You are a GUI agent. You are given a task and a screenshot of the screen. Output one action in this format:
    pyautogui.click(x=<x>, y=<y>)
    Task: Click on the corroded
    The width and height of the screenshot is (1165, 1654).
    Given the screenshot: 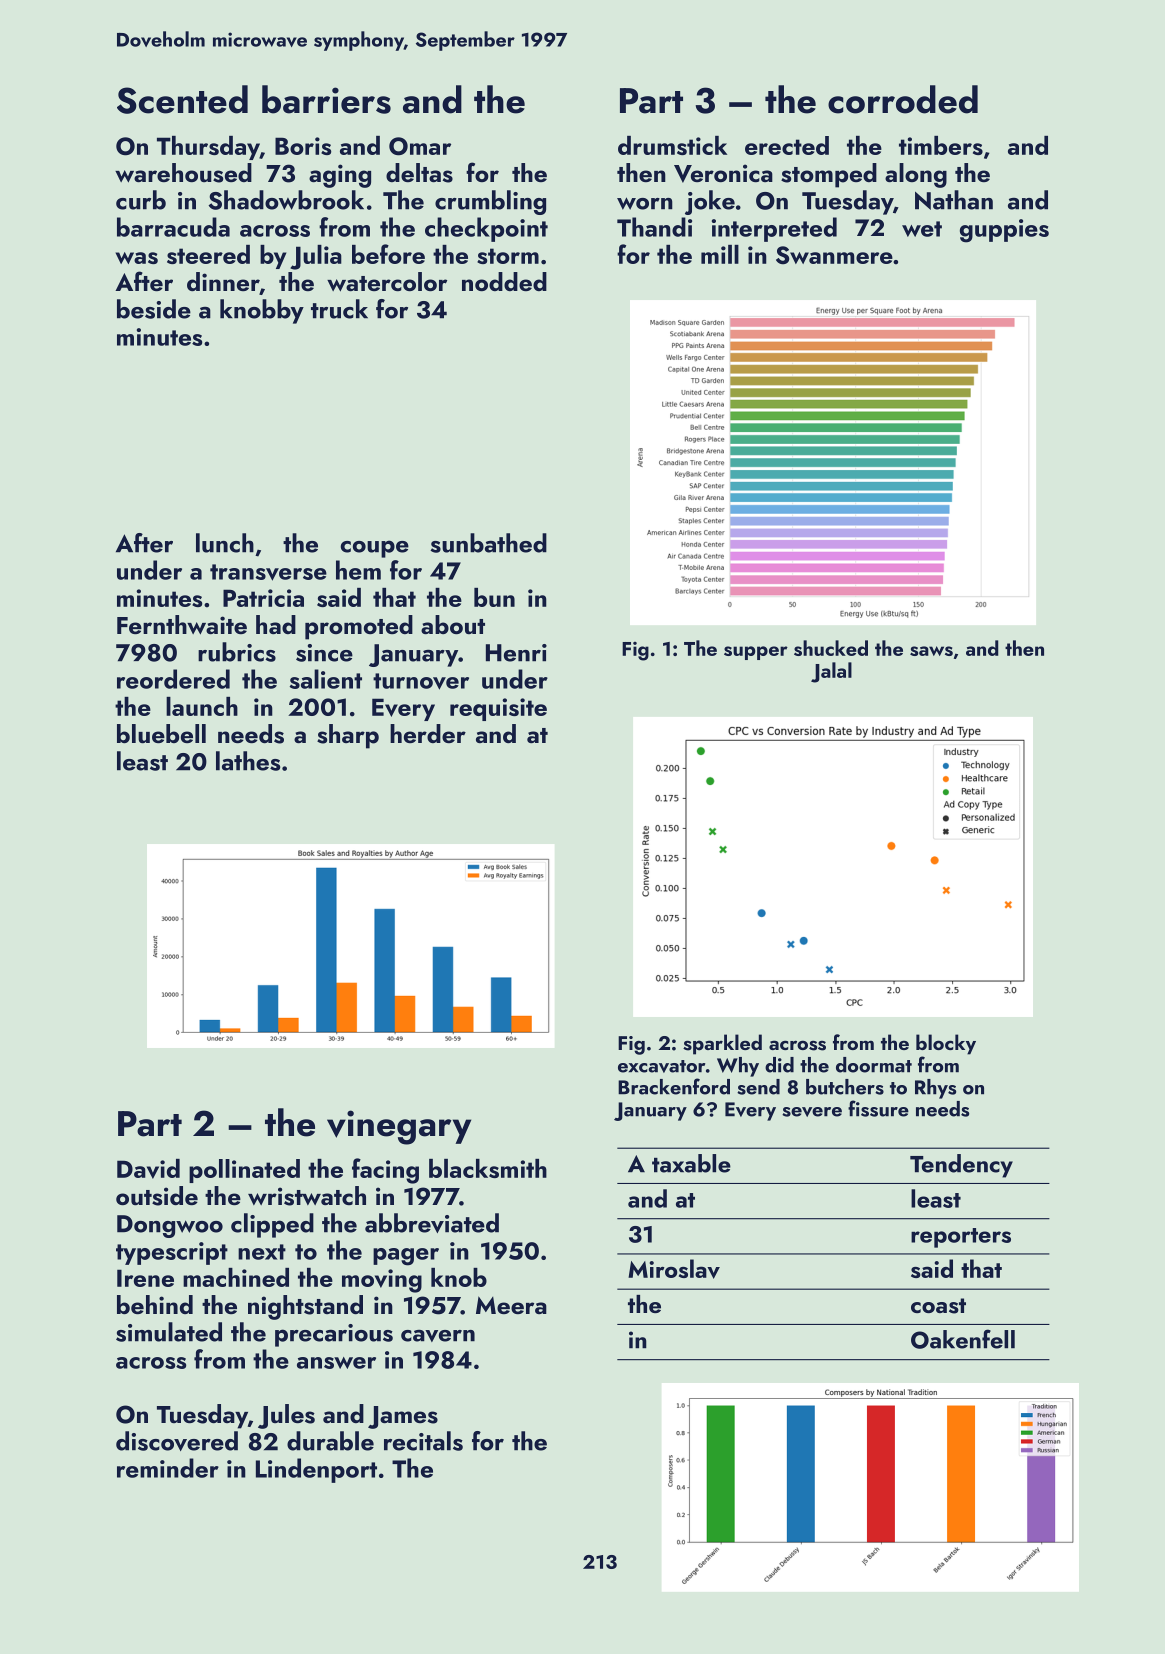 What is the action you would take?
    pyautogui.click(x=903, y=99)
